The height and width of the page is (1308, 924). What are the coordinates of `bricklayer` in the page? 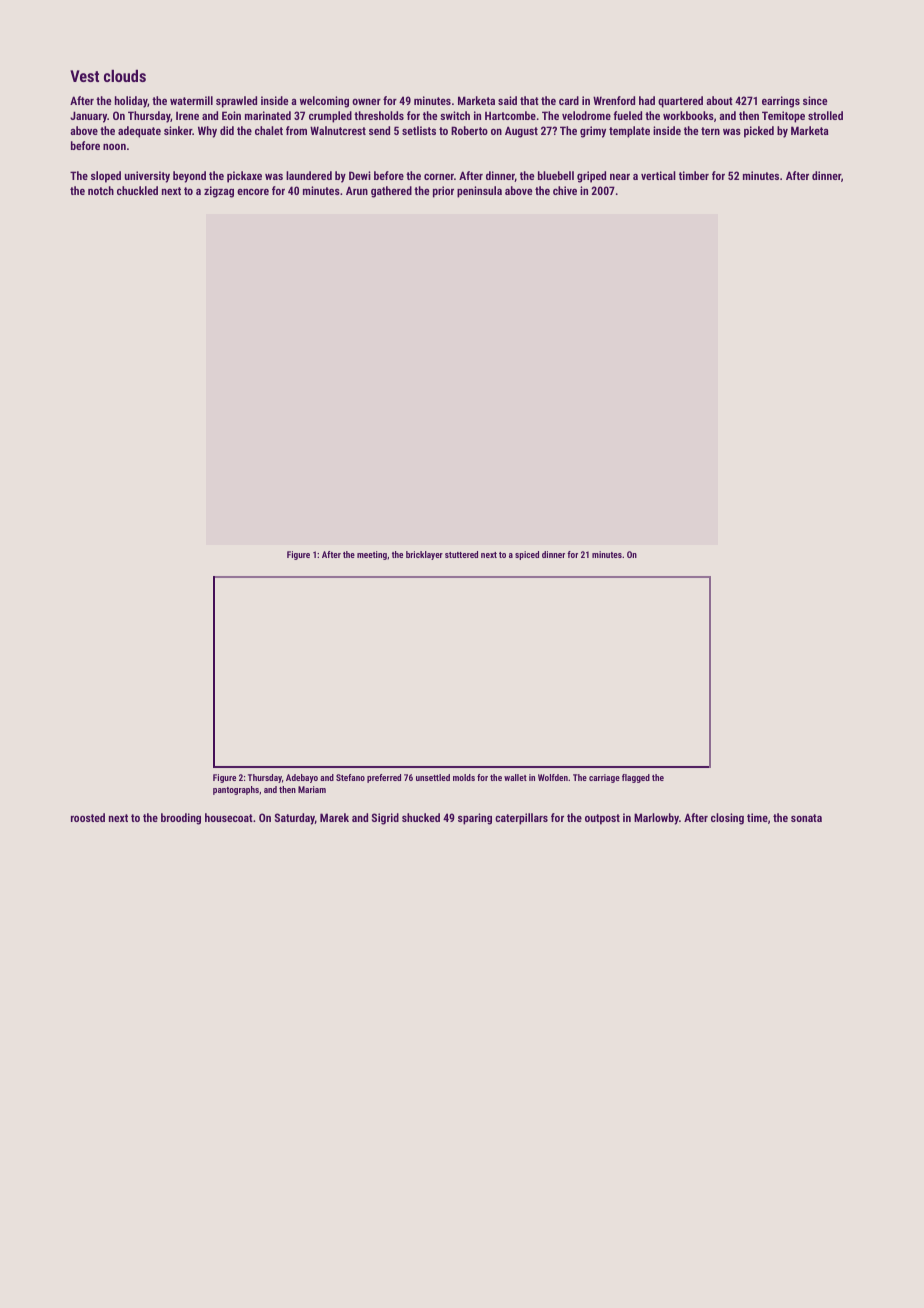 It's located at (424, 555).
